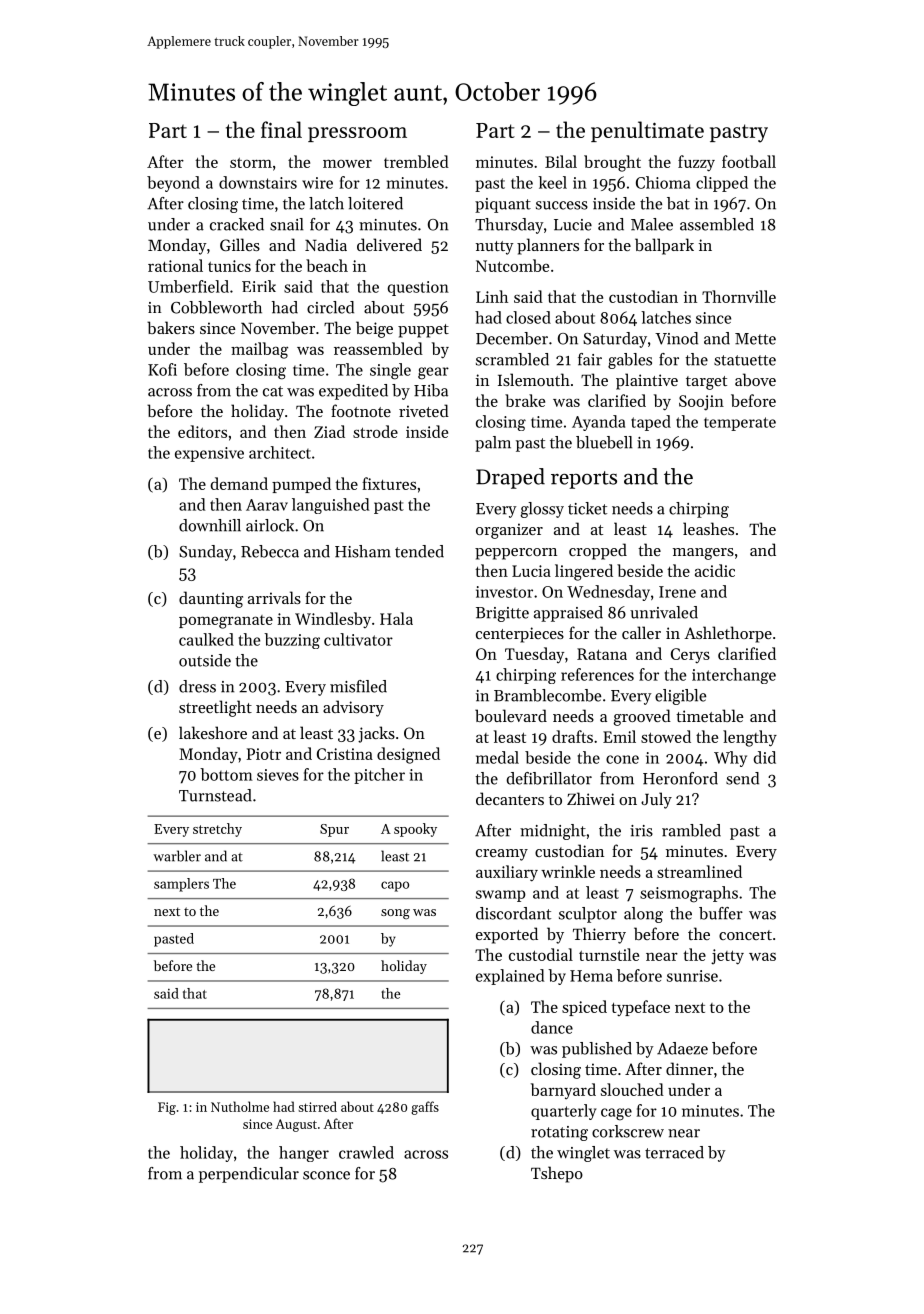 This screenshot has width=924, height=1314. I want to click on crawled, so click(366, 1152).
